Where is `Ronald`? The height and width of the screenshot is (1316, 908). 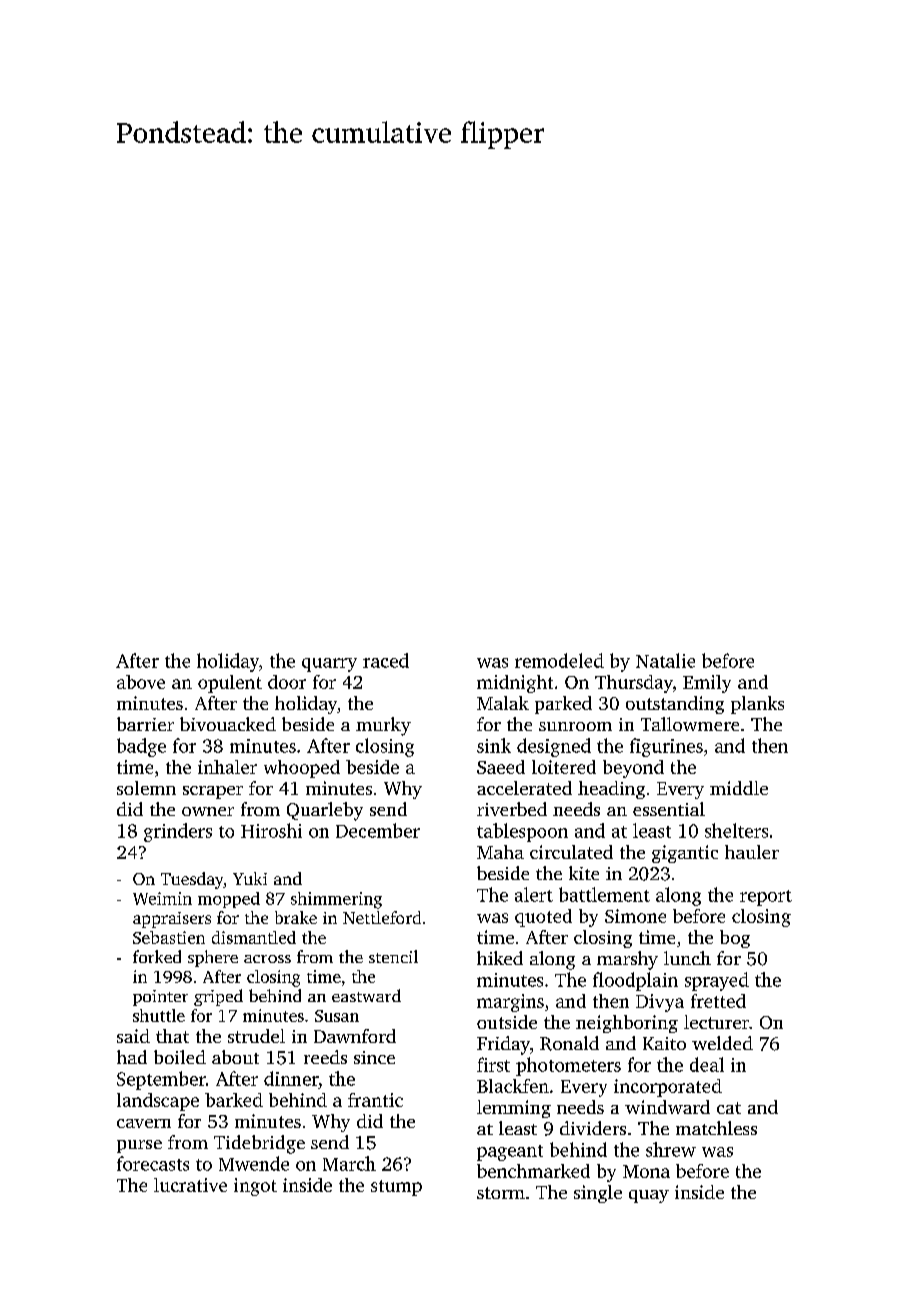 Ronald is located at coordinates (569, 1043).
